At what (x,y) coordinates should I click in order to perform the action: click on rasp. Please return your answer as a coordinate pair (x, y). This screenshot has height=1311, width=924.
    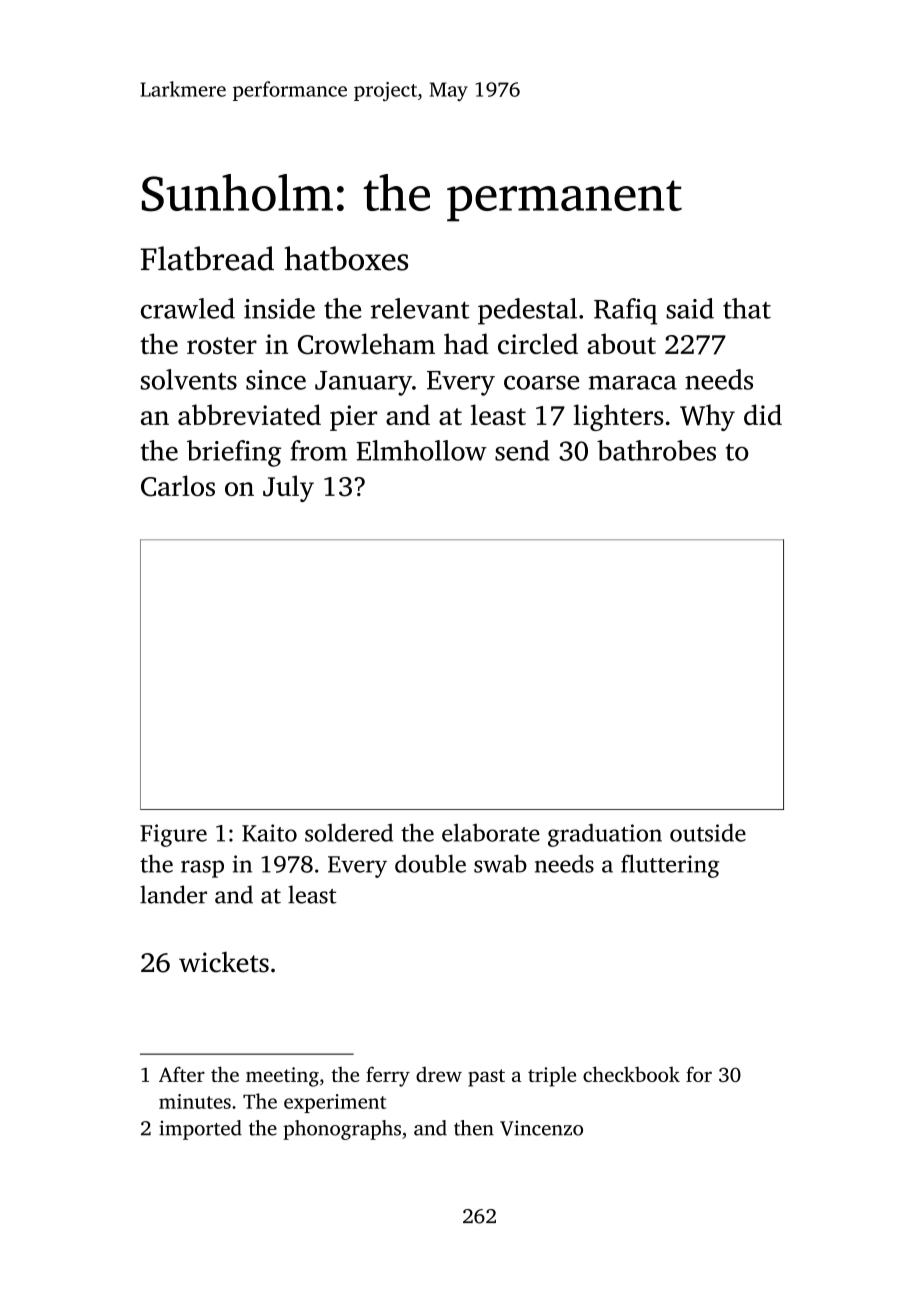
    Looking at the image, I should click on (202, 869).
